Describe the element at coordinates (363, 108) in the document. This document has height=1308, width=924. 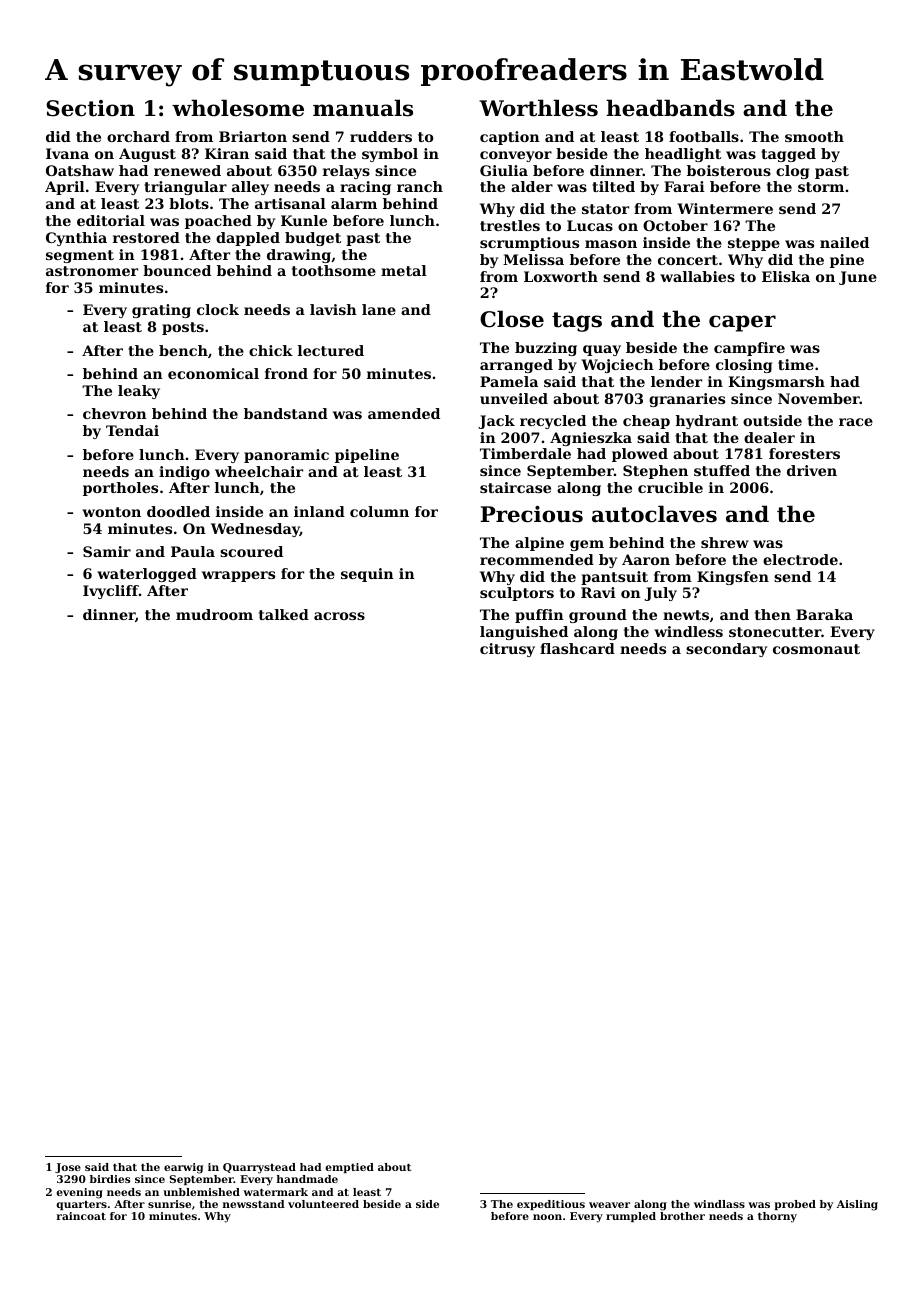
I see `manuals` at that location.
